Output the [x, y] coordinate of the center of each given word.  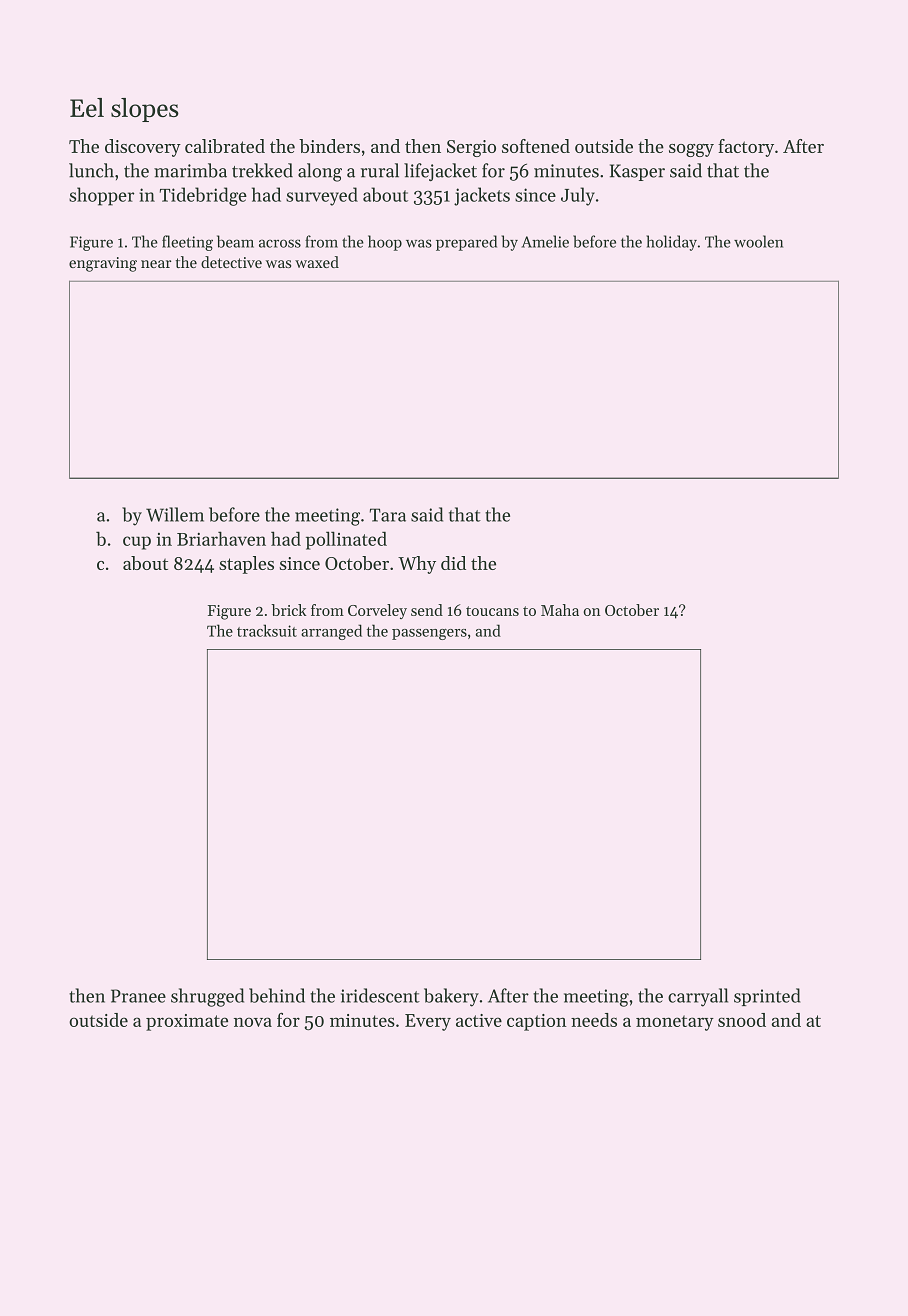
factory [746, 148]
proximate [187, 1022]
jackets [482, 196]
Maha [560, 610]
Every [428, 1022]
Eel [87, 107]
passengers [429, 634]
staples [246, 565]
